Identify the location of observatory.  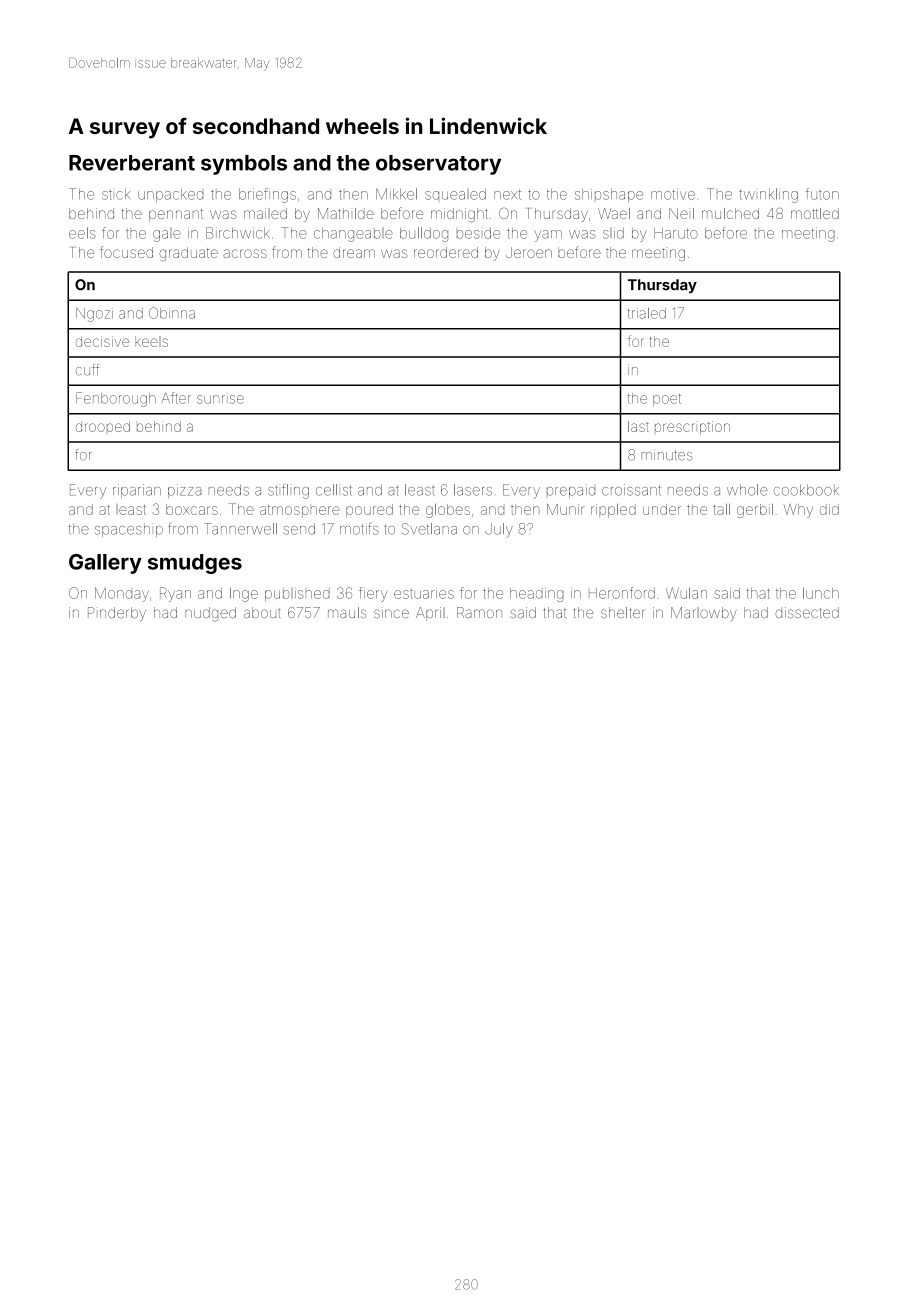
(438, 165).
